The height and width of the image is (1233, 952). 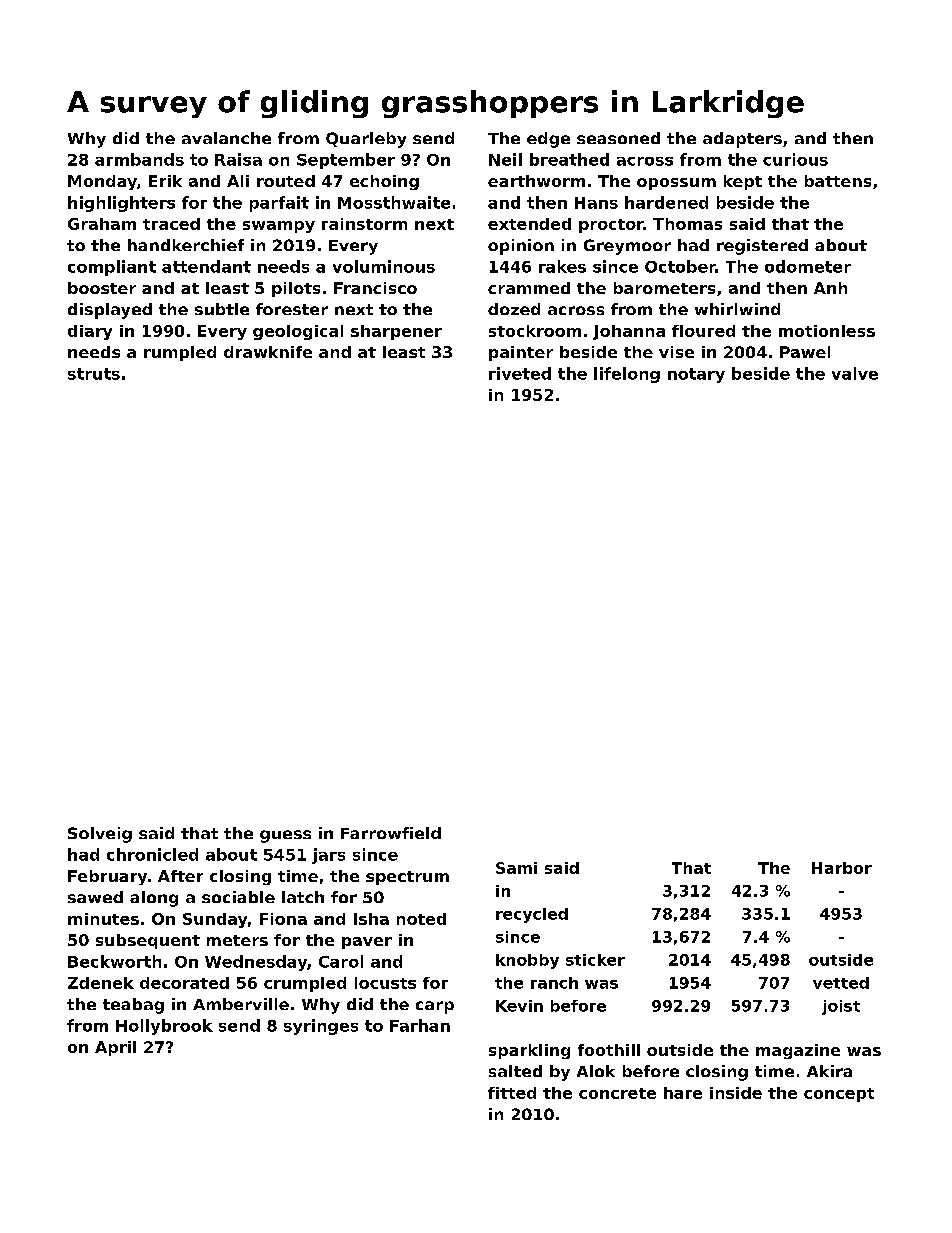 What do you see at coordinates (742, 140) in the image?
I see `adapters` at bounding box center [742, 140].
